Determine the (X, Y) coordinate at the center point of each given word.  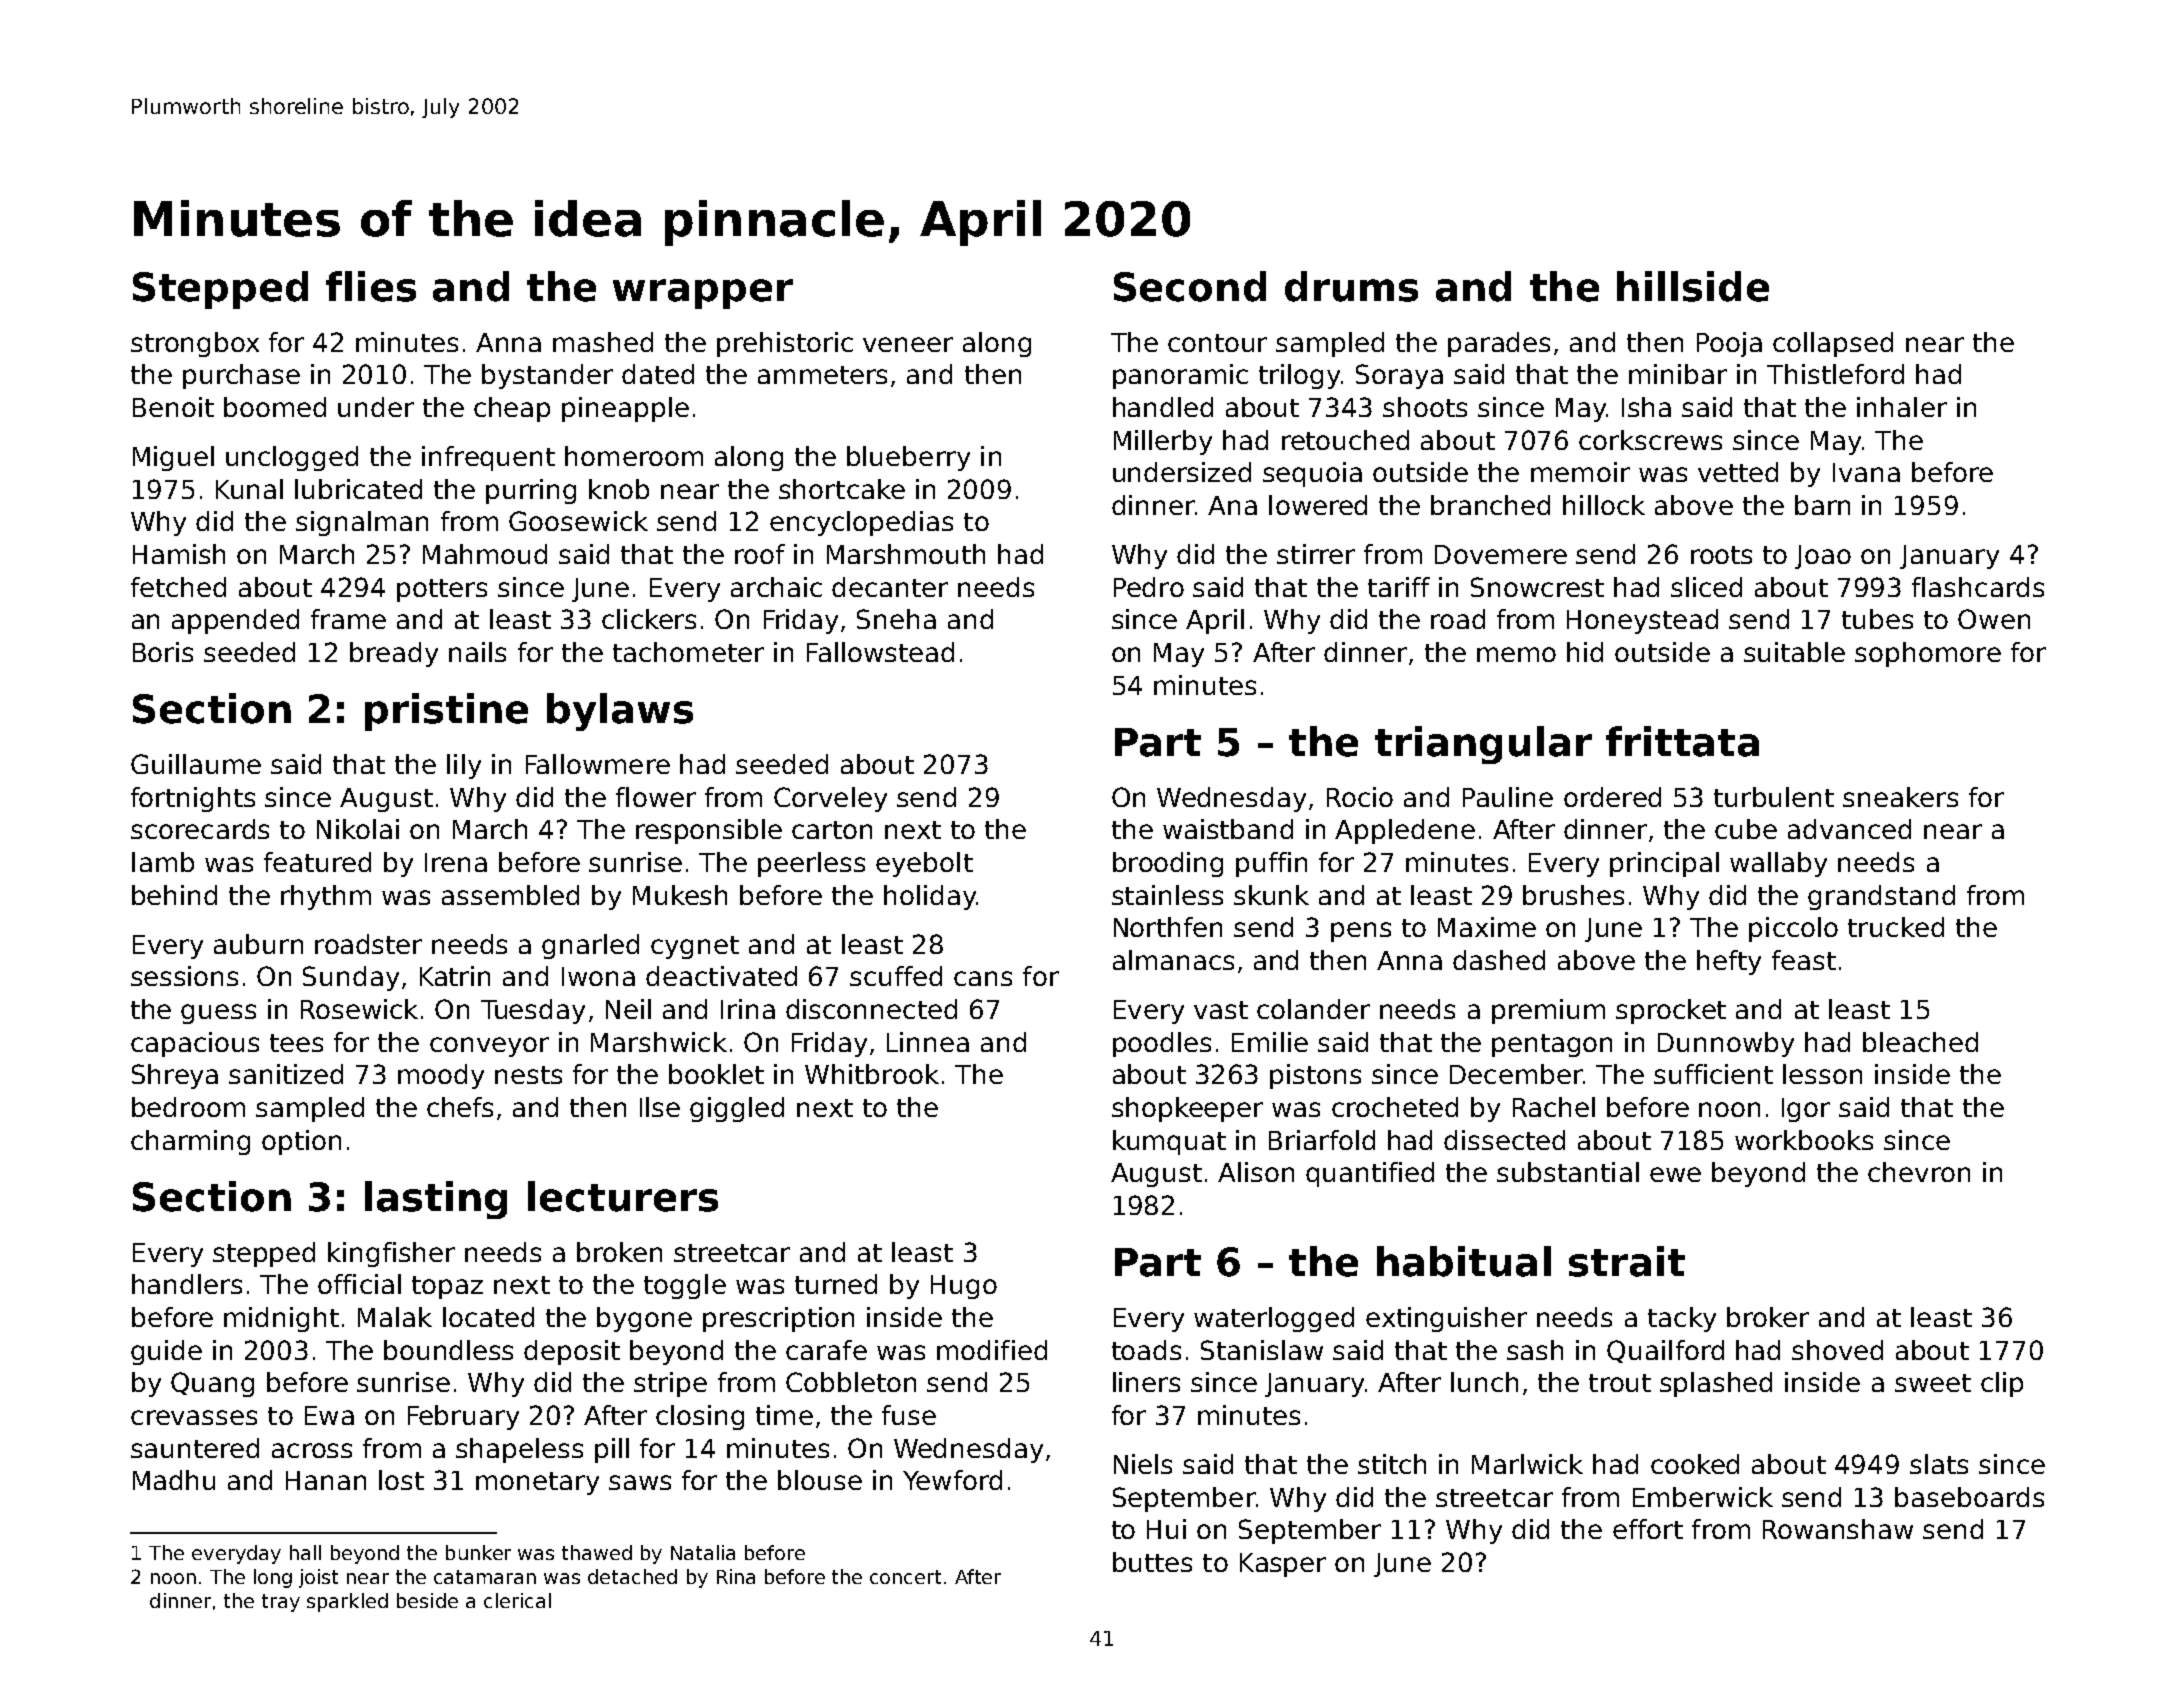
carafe (826, 1350)
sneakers (1900, 797)
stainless (1167, 895)
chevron (1919, 1172)
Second (1190, 286)
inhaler (1902, 407)
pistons (1315, 1076)
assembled (510, 895)
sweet (1933, 1383)
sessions (184, 976)
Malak (395, 1317)
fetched (178, 587)
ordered (1612, 797)
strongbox (195, 344)
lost (401, 1480)
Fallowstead (880, 652)
